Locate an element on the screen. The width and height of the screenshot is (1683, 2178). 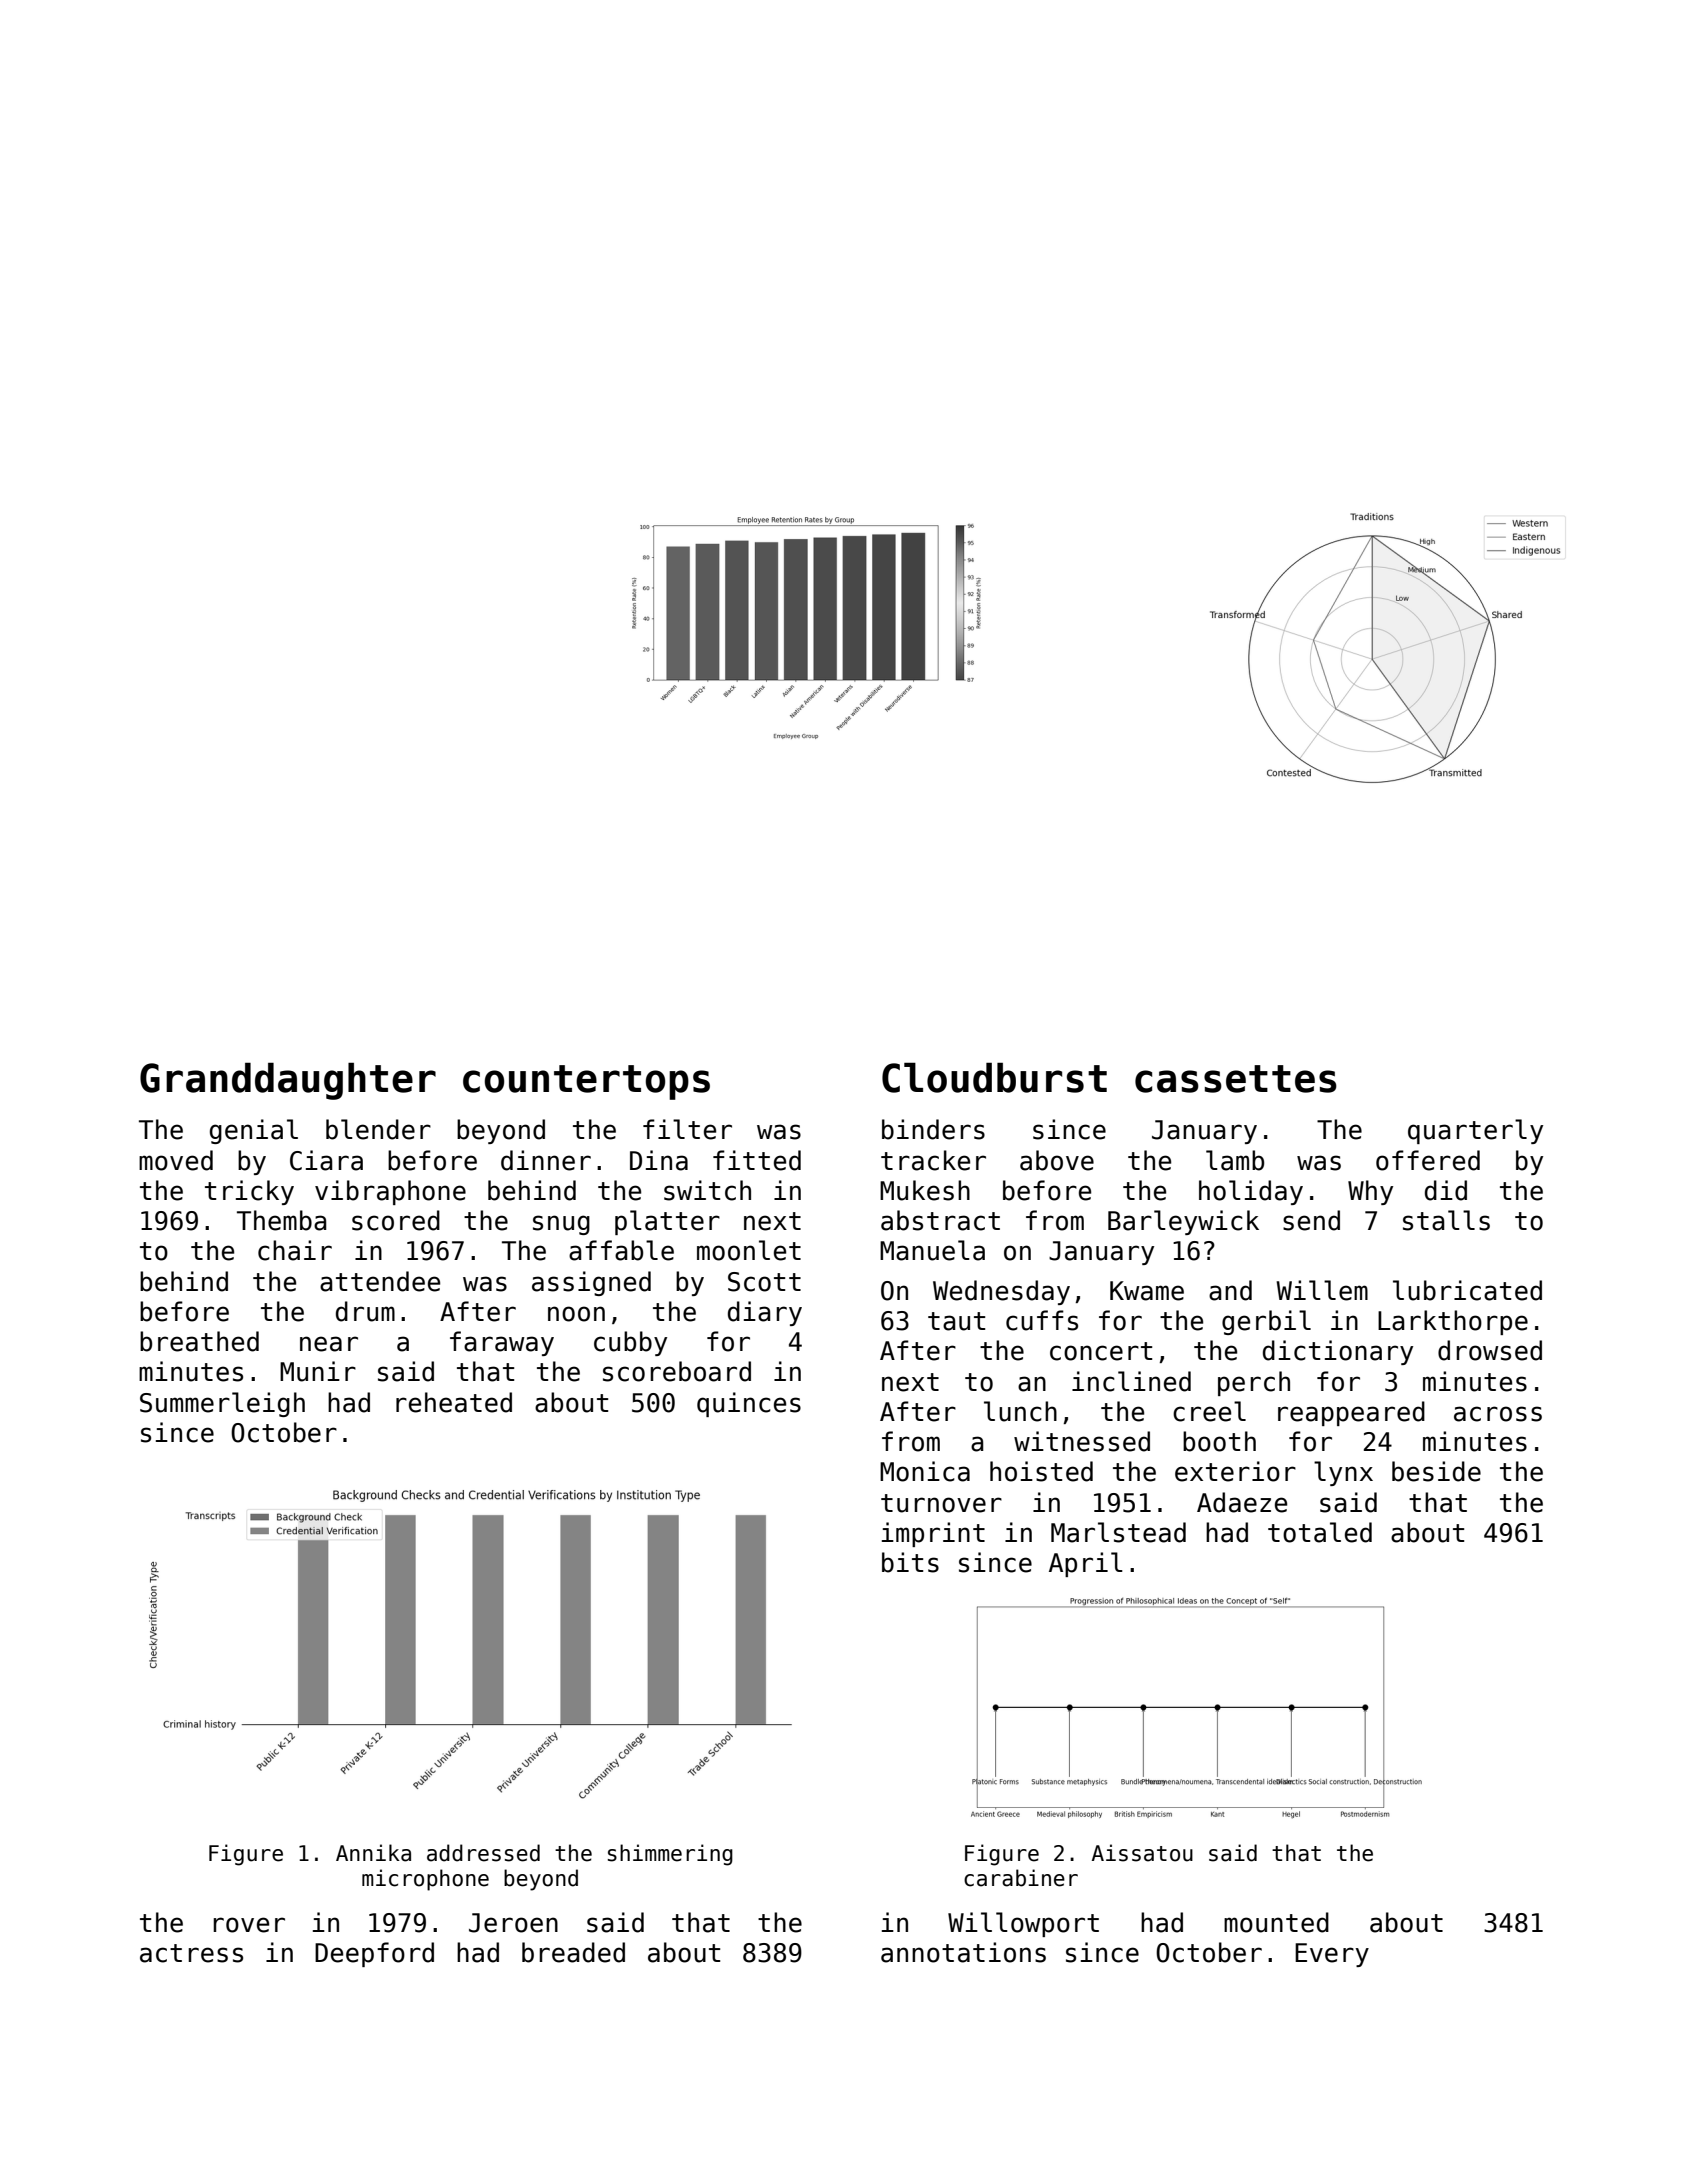
Cloudburst is located at coordinates (994, 1077).
